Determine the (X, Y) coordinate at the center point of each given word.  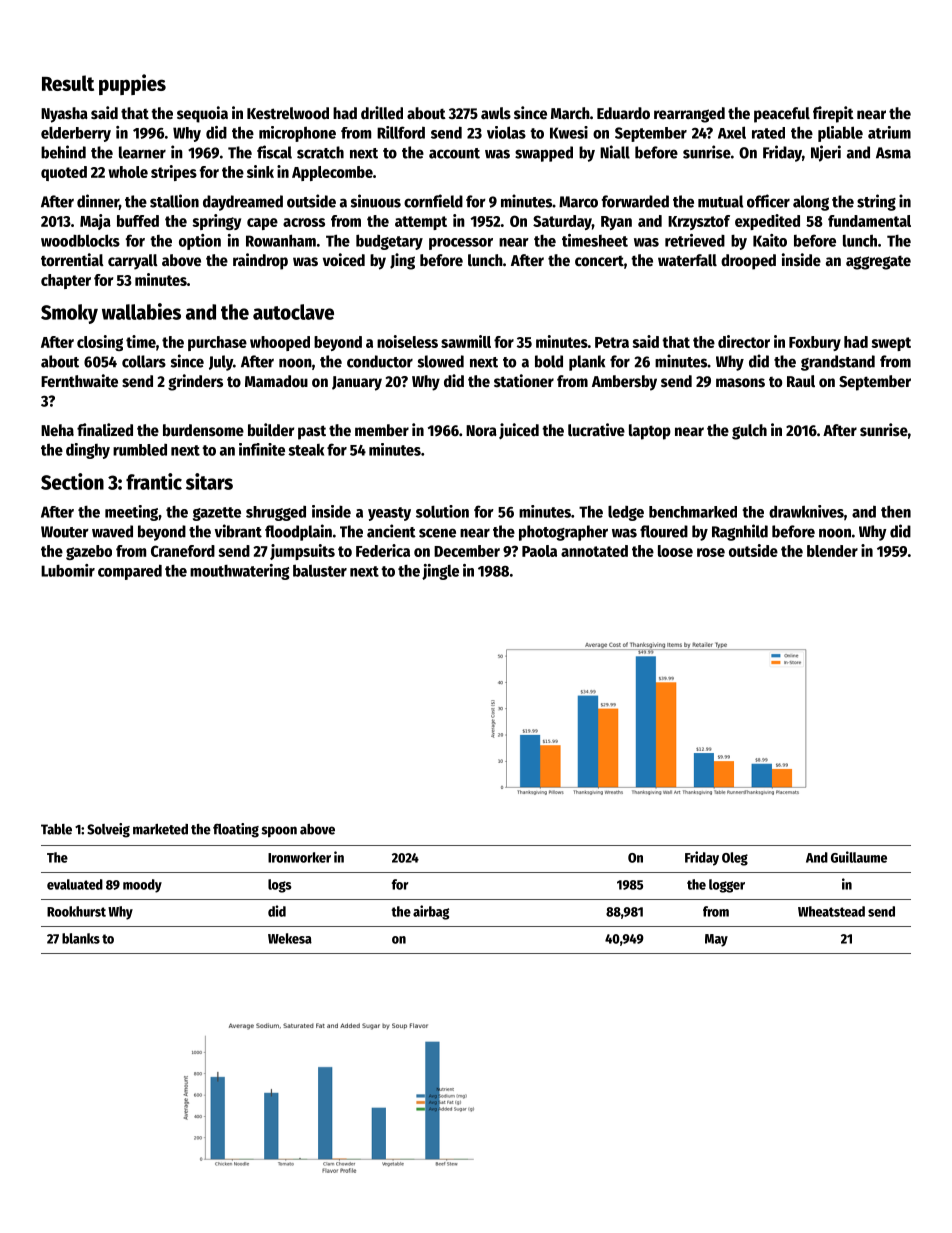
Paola (539, 551)
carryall (133, 262)
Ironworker (299, 857)
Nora (481, 431)
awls (496, 113)
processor (461, 244)
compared (130, 572)
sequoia (202, 114)
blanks (81, 938)
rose (711, 552)
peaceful (782, 115)
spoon (279, 832)
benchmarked (693, 512)
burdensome (203, 430)
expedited (767, 222)
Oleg (735, 859)
